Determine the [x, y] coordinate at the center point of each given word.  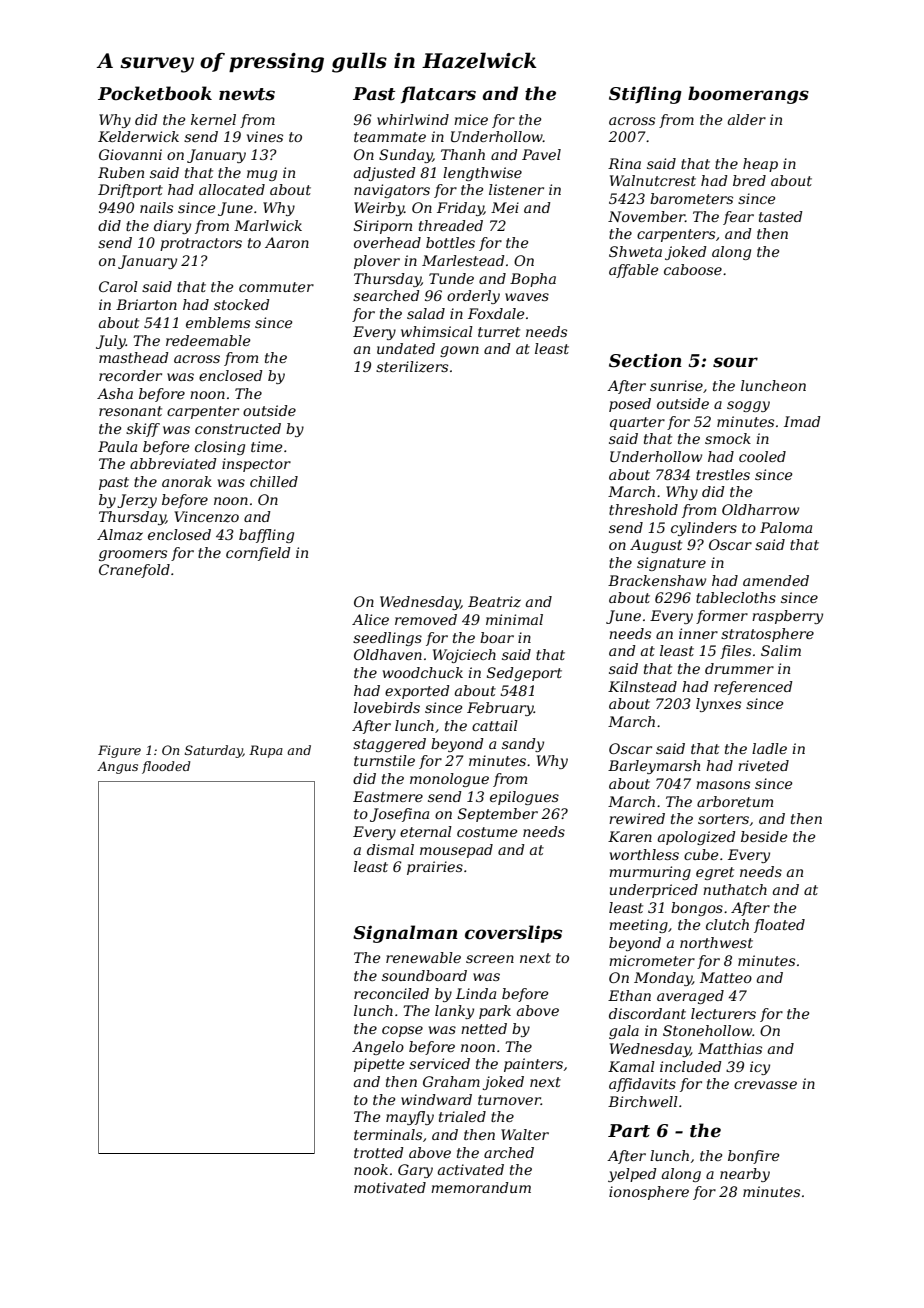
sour [735, 362]
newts [247, 94]
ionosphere [649, 1193]
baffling [266, 536]
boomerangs [748, 95]
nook [371, 1169]
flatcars [438, 95]
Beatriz [494, 602]
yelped [632, 1175]
